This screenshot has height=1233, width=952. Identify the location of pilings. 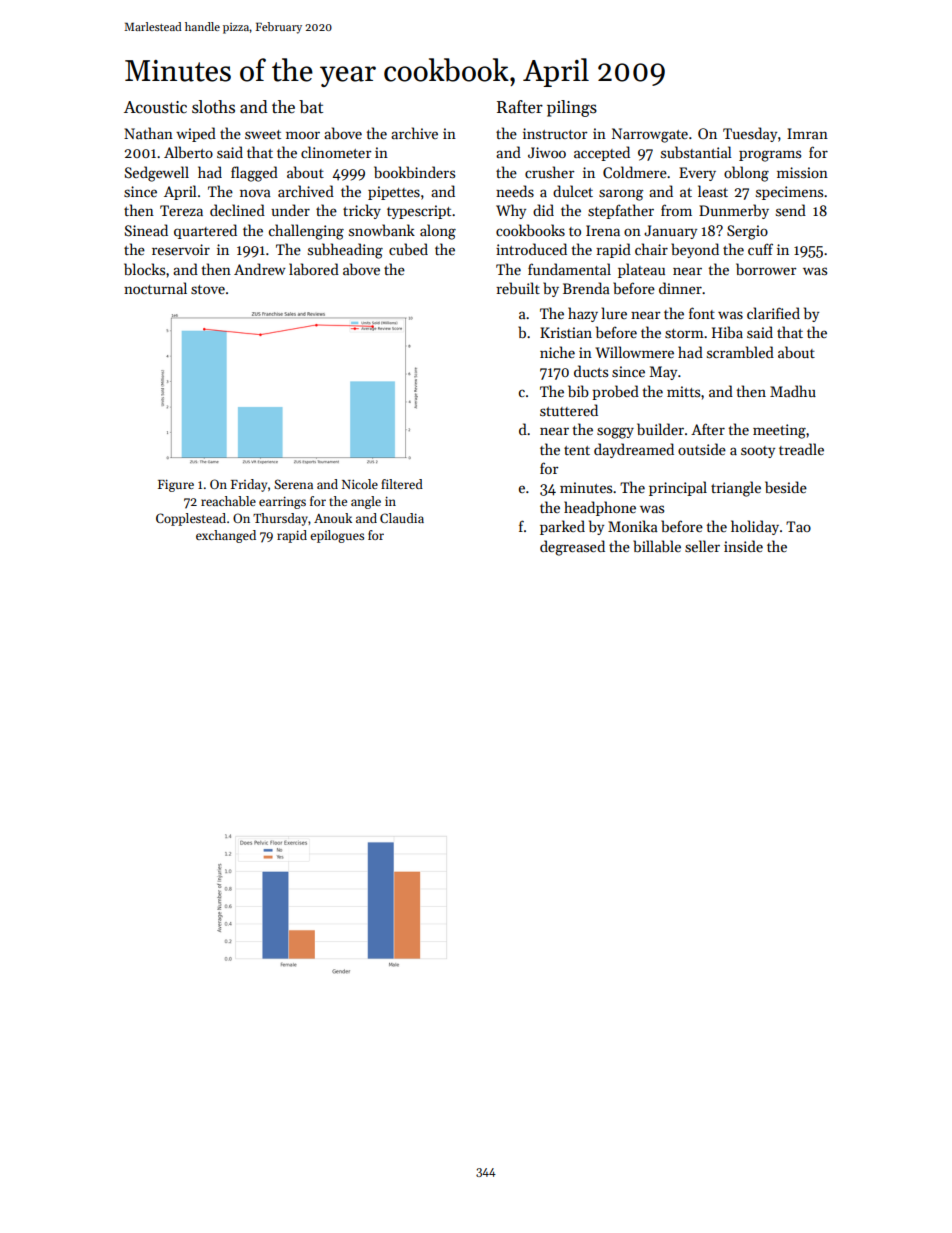
(572, 108).
